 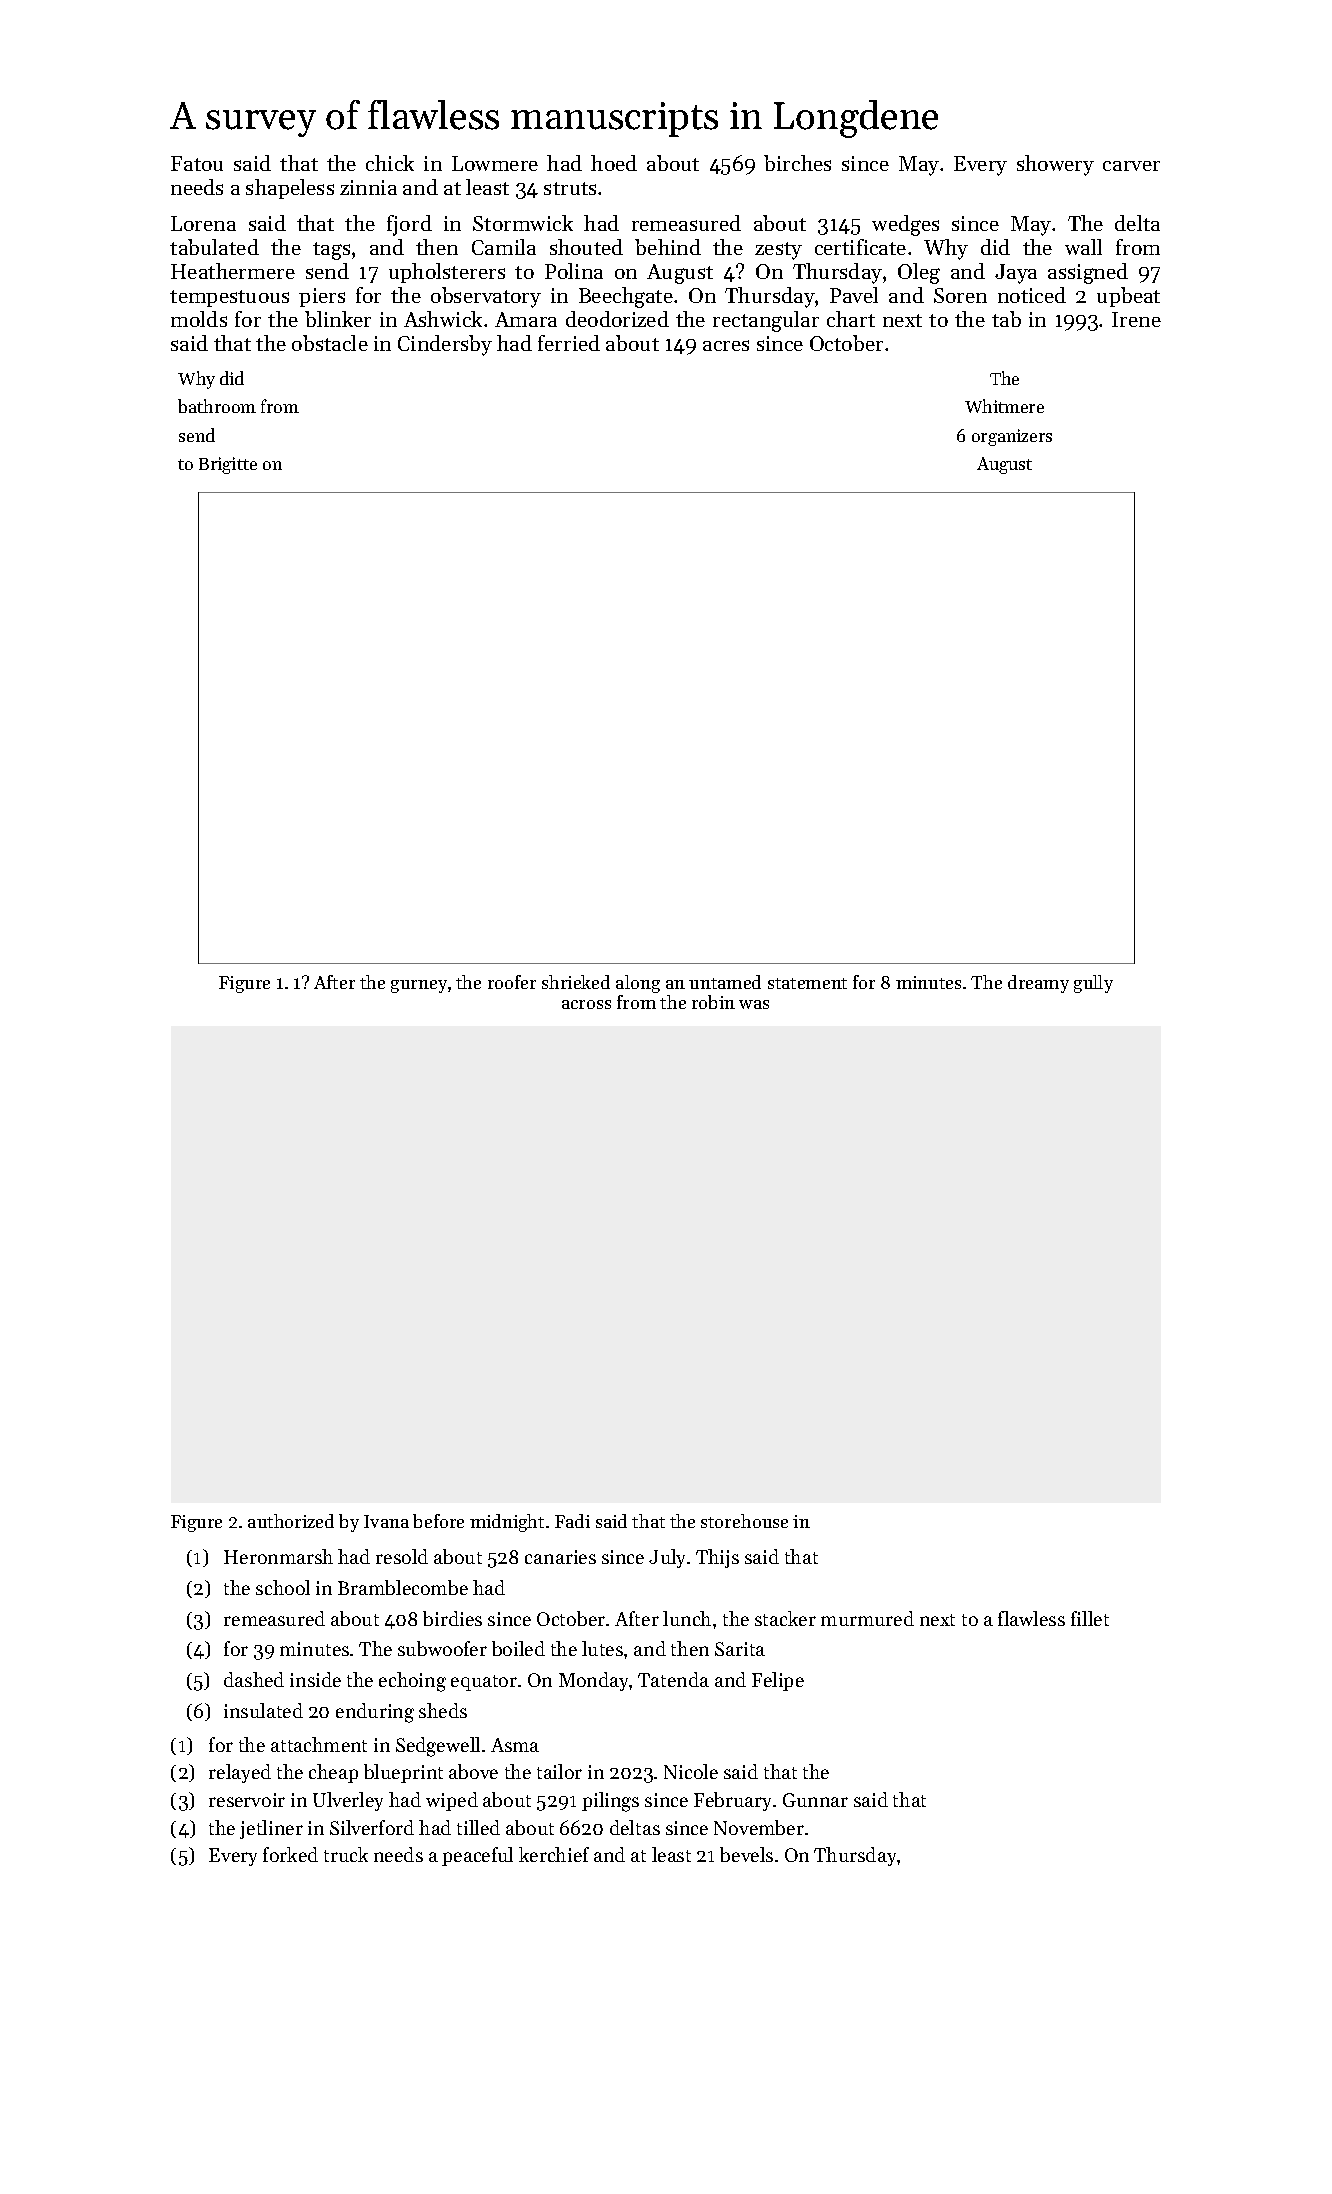 What do you see at coordinates (386, 1521) in the page?
I see `Ivana` at bounding box center [386, 1521].
